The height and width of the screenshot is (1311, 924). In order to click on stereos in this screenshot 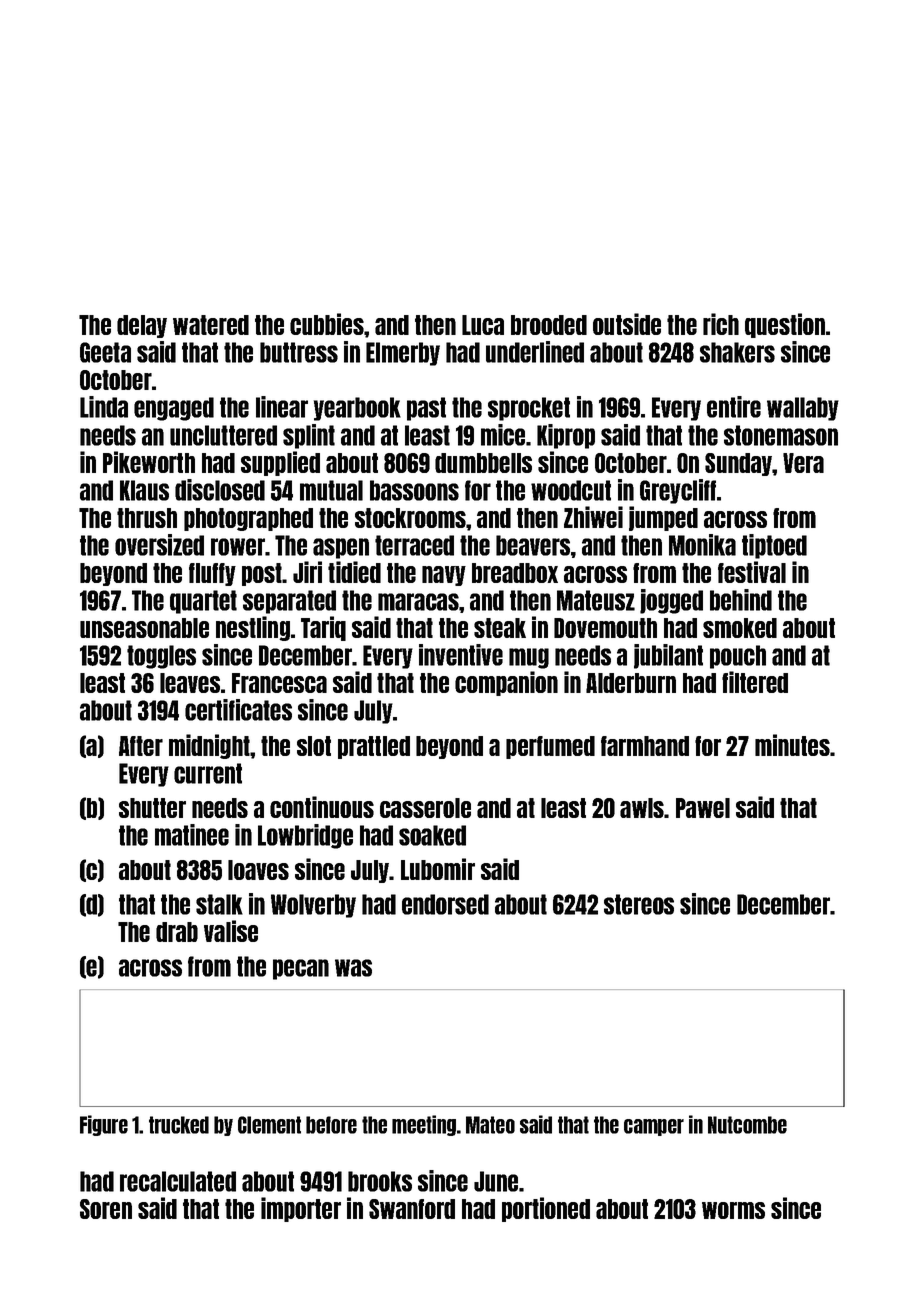, I will do `click(639, 904)`.
